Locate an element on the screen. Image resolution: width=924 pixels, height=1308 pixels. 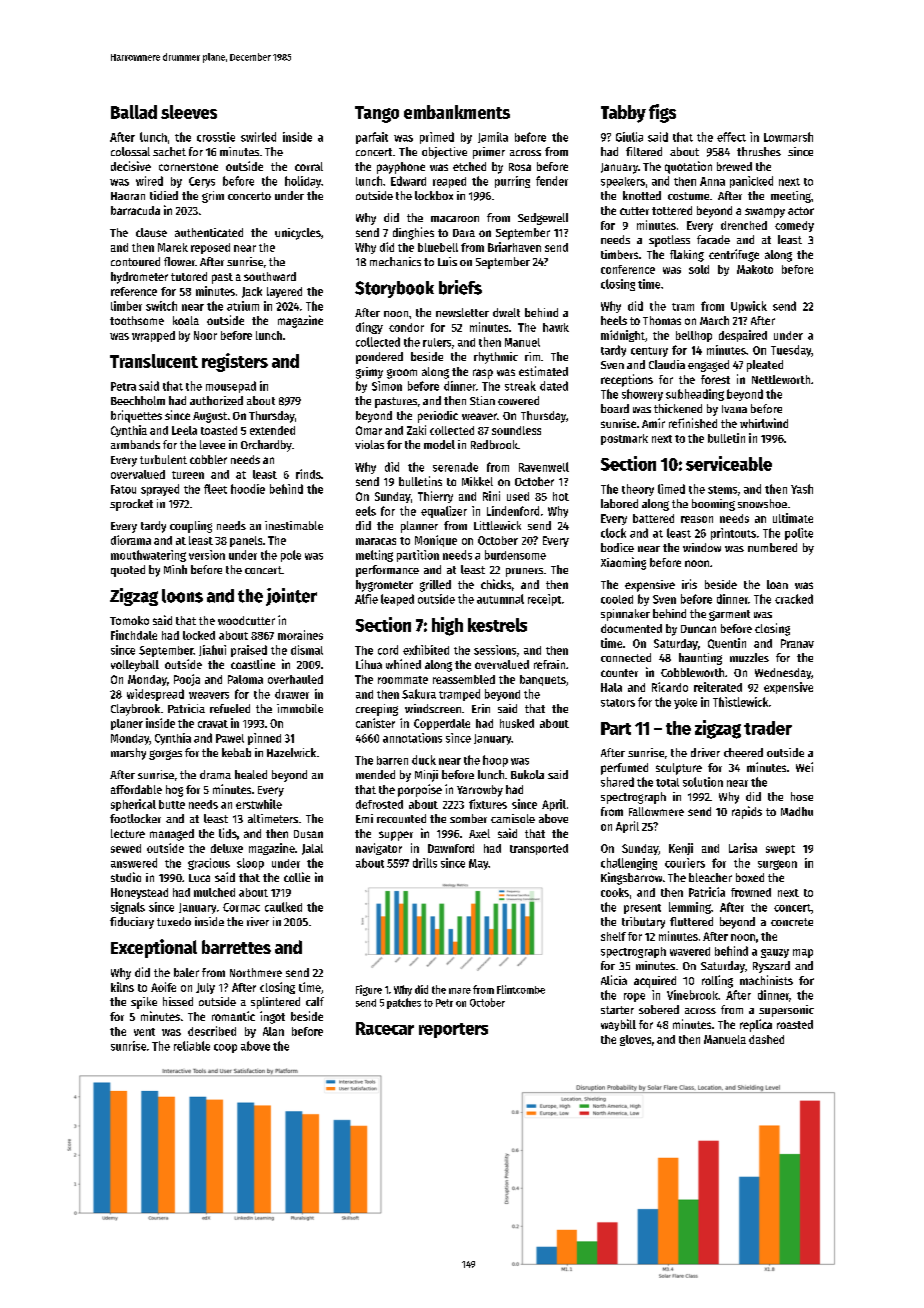
Alan is located at coordinates (273, 1031).
